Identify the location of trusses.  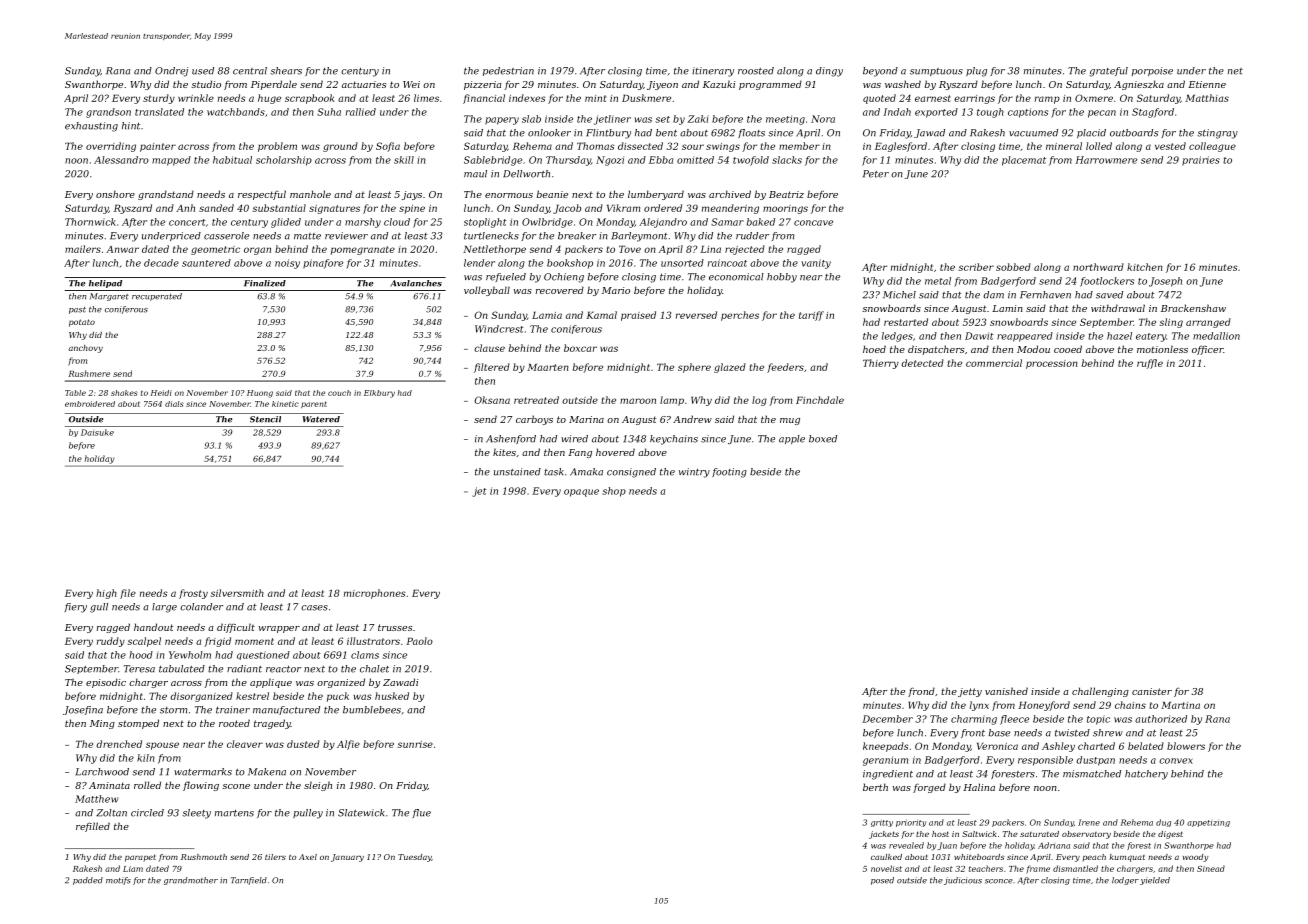
(395, 627).
